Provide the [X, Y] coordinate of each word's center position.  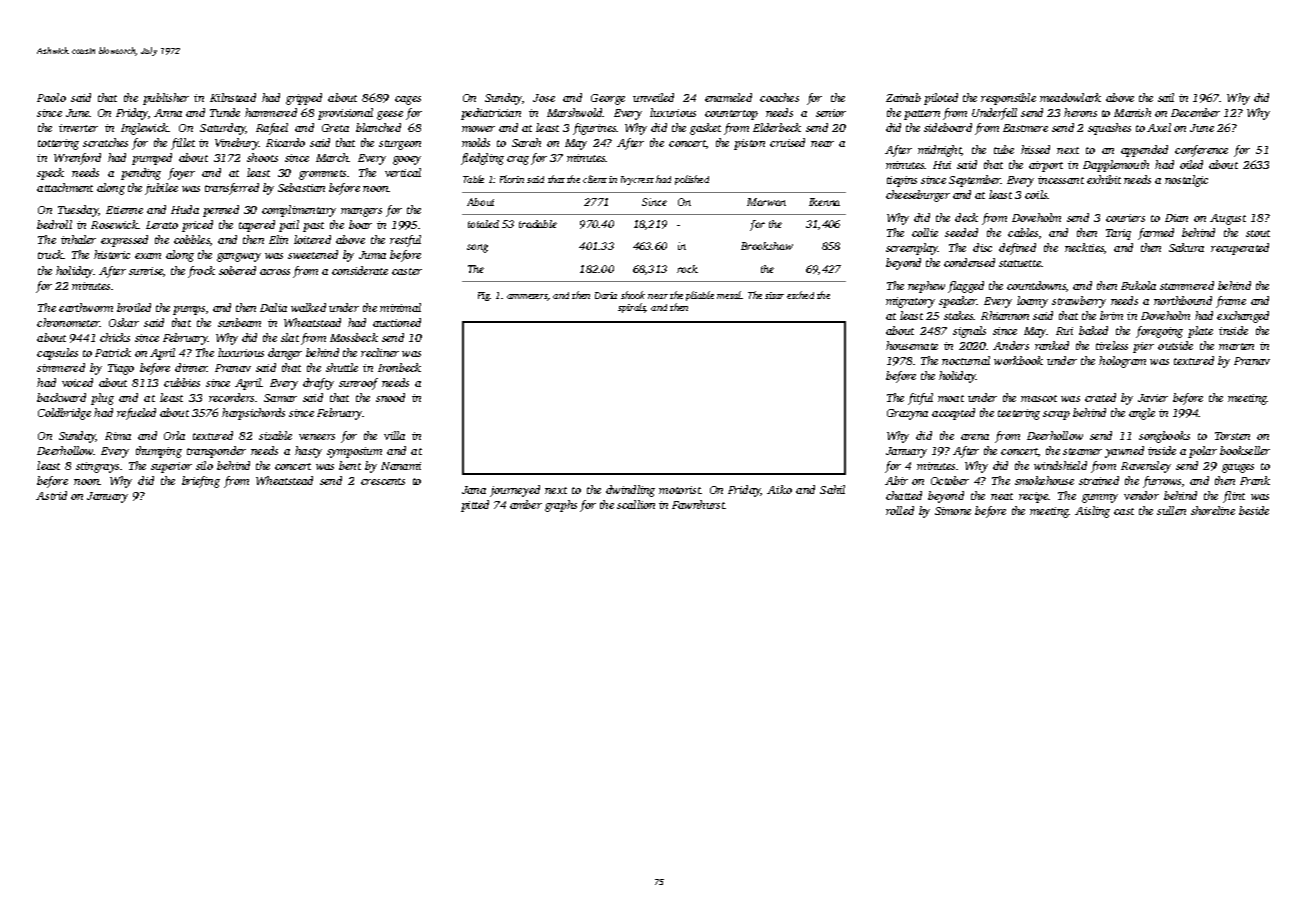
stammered [1187, 285]
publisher [166, 99]
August [1228, 219]
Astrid [51, 495]
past [313, 227]
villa [394, 435]
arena [975, 437]
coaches [779, 97]
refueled [136, 414]
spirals [632, 308]
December [1195, 112]
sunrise [146, 271]
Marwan [766, 202]
